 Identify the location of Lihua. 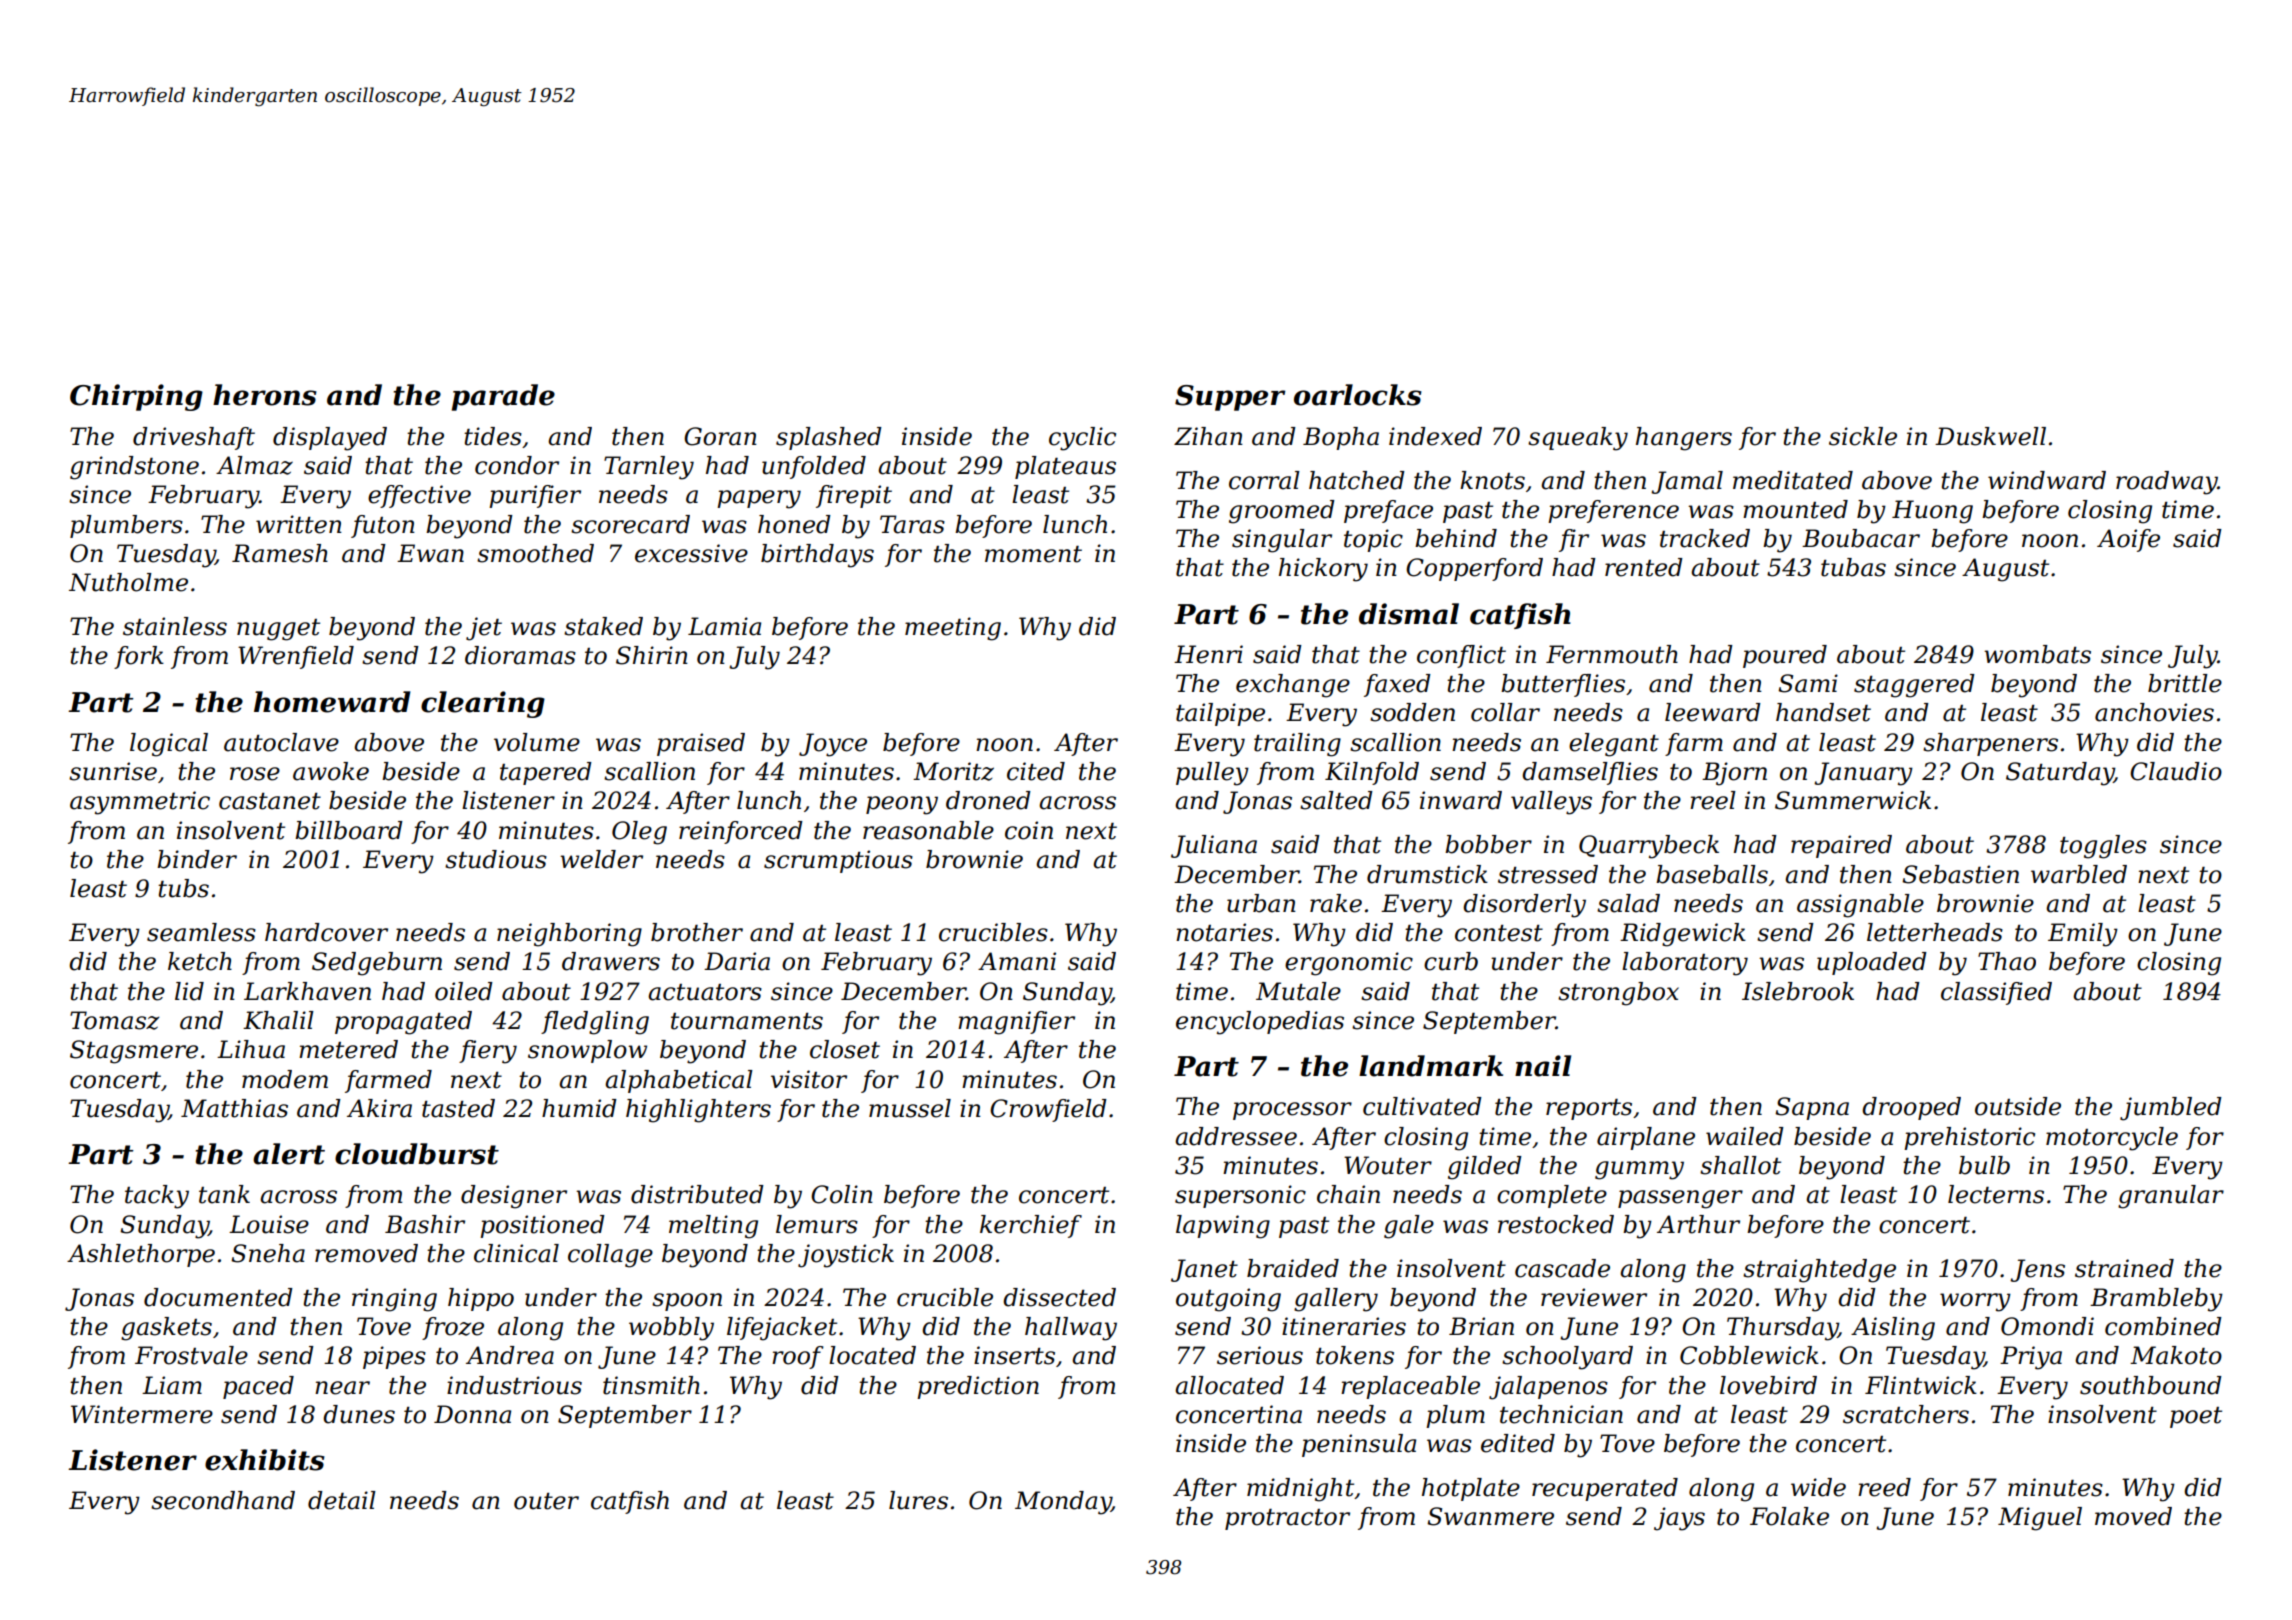
(251, 1049).
